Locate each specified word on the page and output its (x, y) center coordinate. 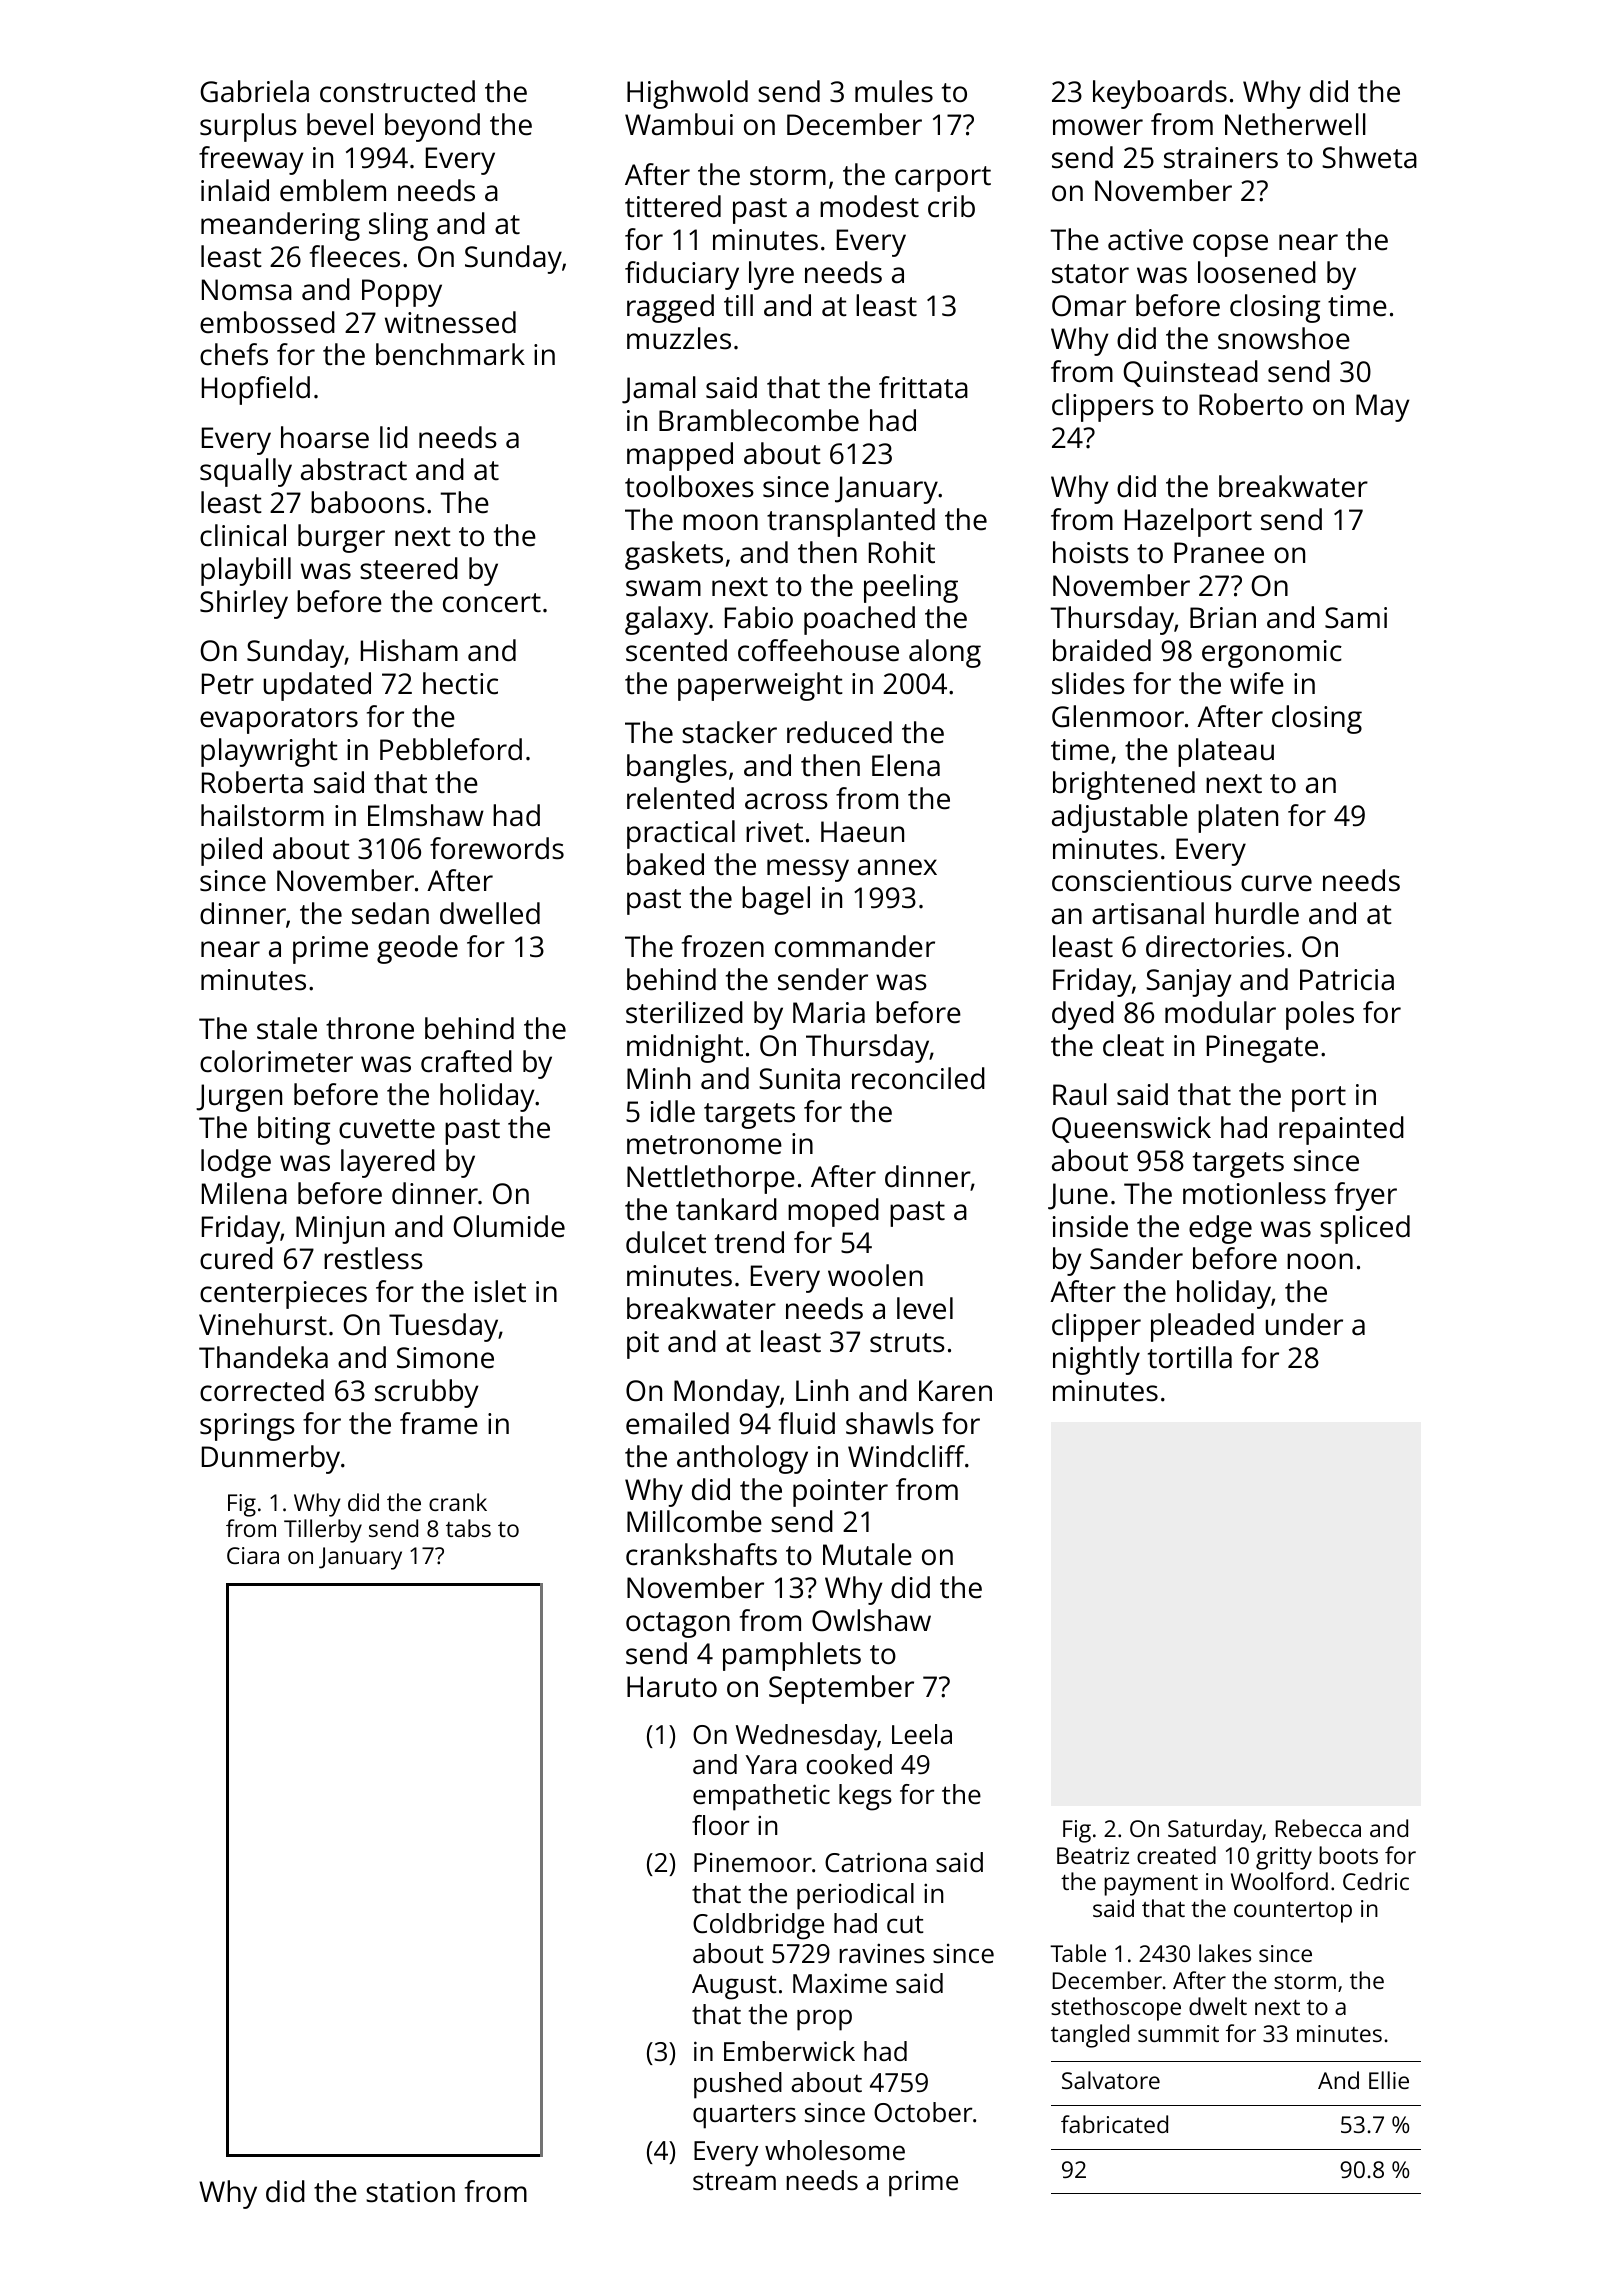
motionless (1254, 1193)
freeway (251, 160)
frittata (923, 387)
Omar (1089, 306)
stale (287, 1028)
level (925, 1308)
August (734, 1987)
